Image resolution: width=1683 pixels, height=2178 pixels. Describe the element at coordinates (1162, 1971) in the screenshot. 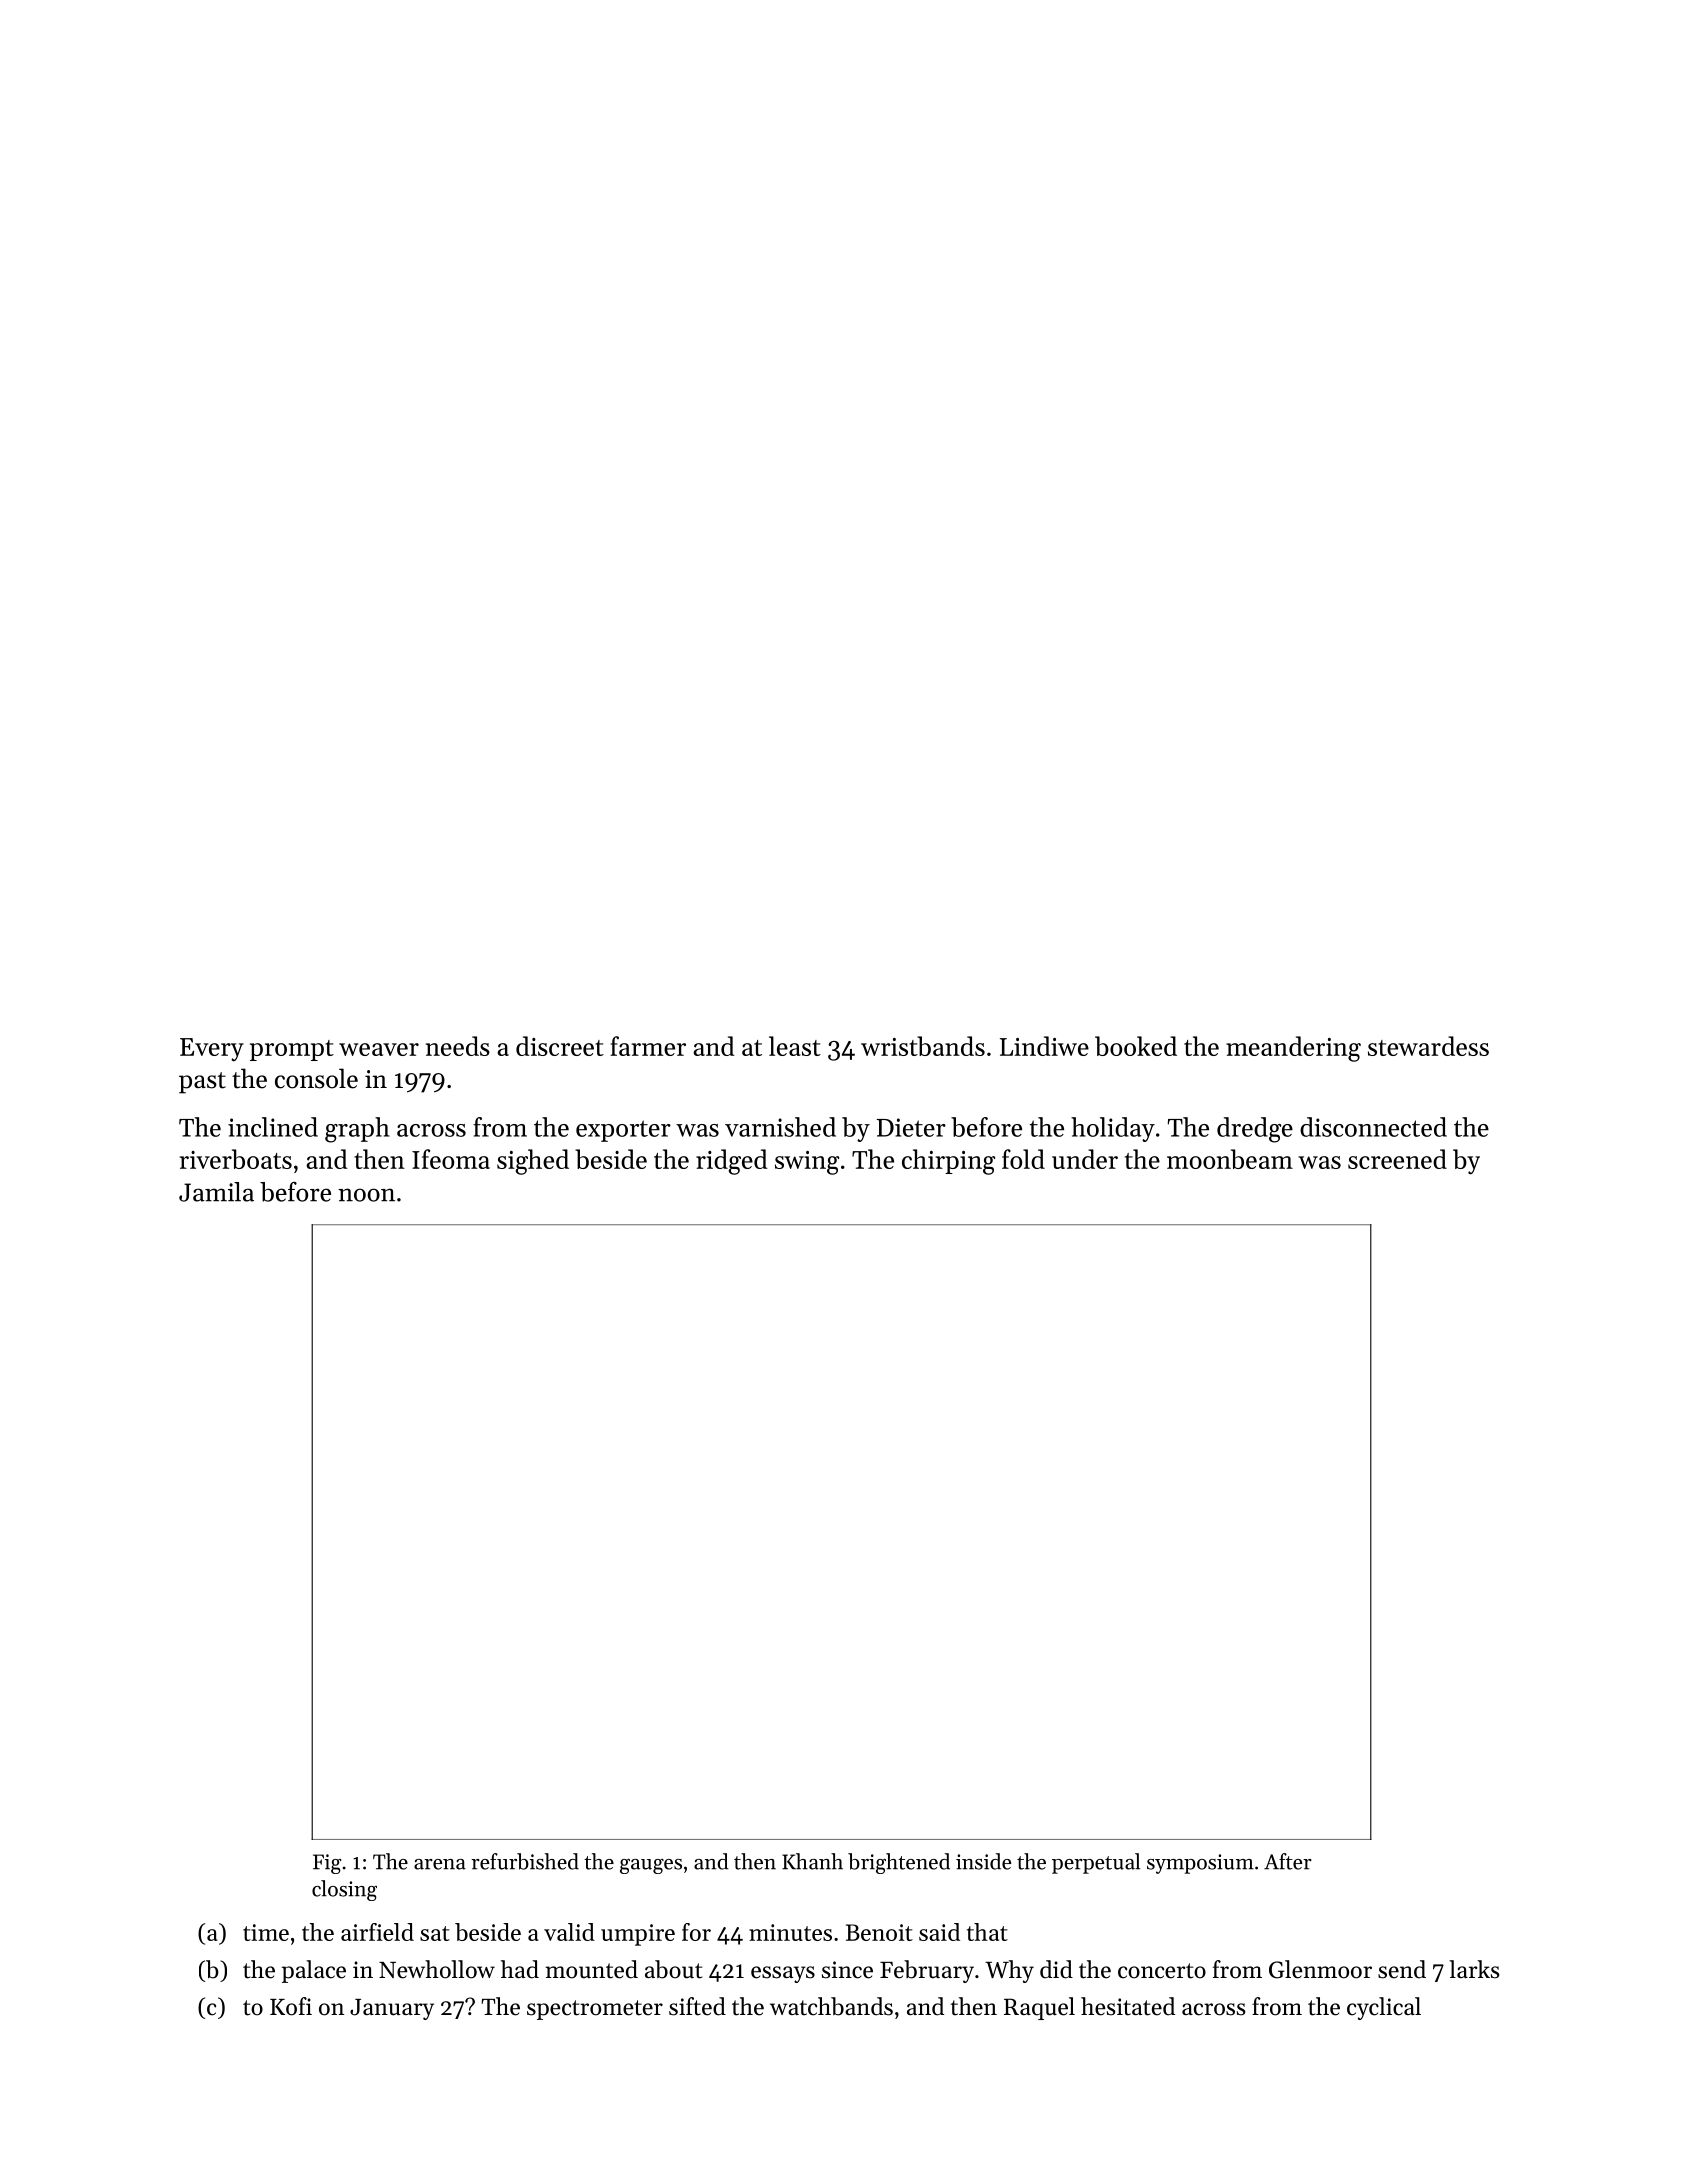

I see `concerto` at that location.
